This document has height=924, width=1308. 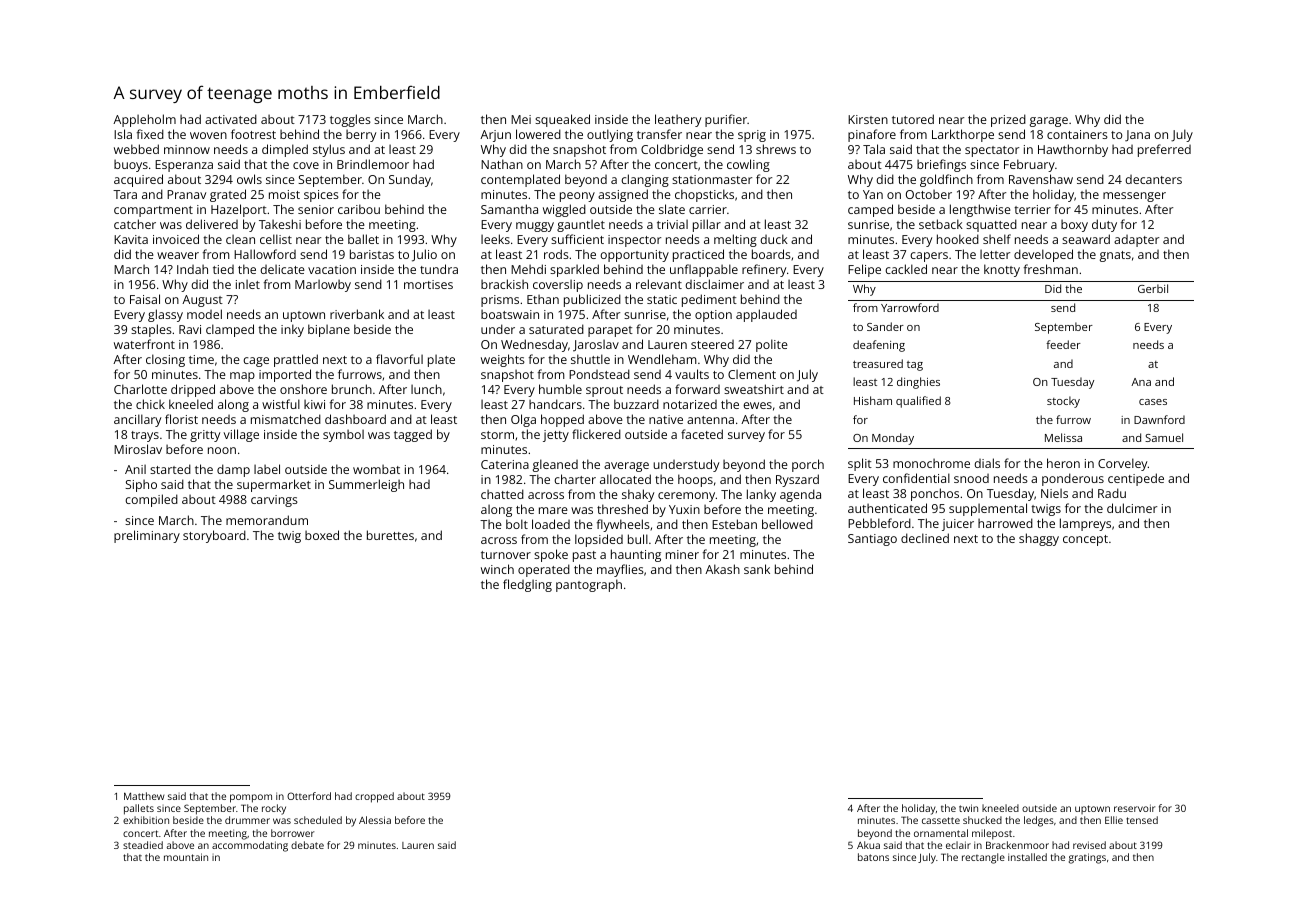 What do you see at coordinates (144, 796) in the document?
I see `Matthew` at bounding box center [144, 796].
